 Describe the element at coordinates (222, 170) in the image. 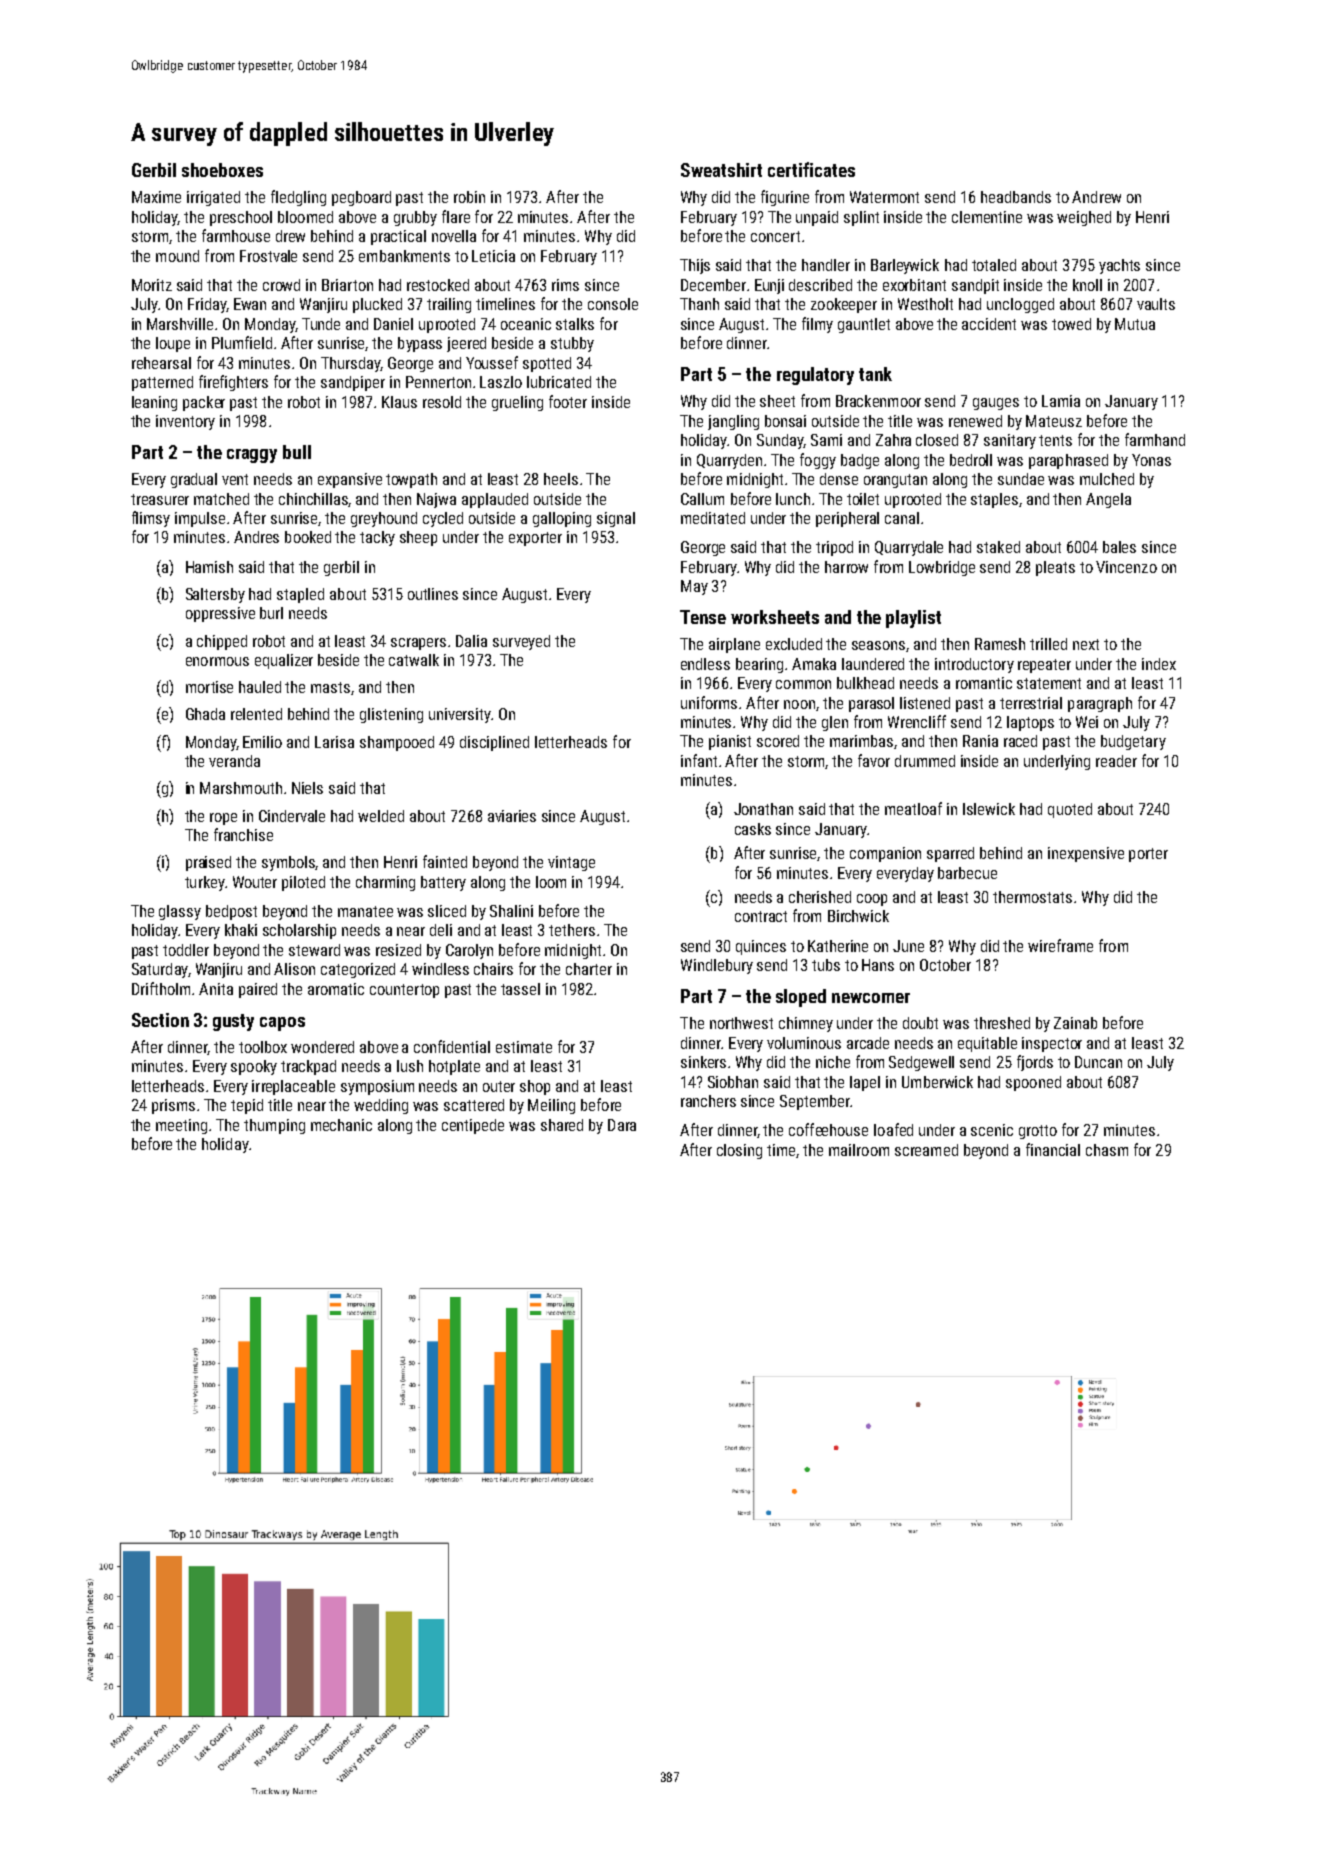

I see `shoeboxes` at that location.
